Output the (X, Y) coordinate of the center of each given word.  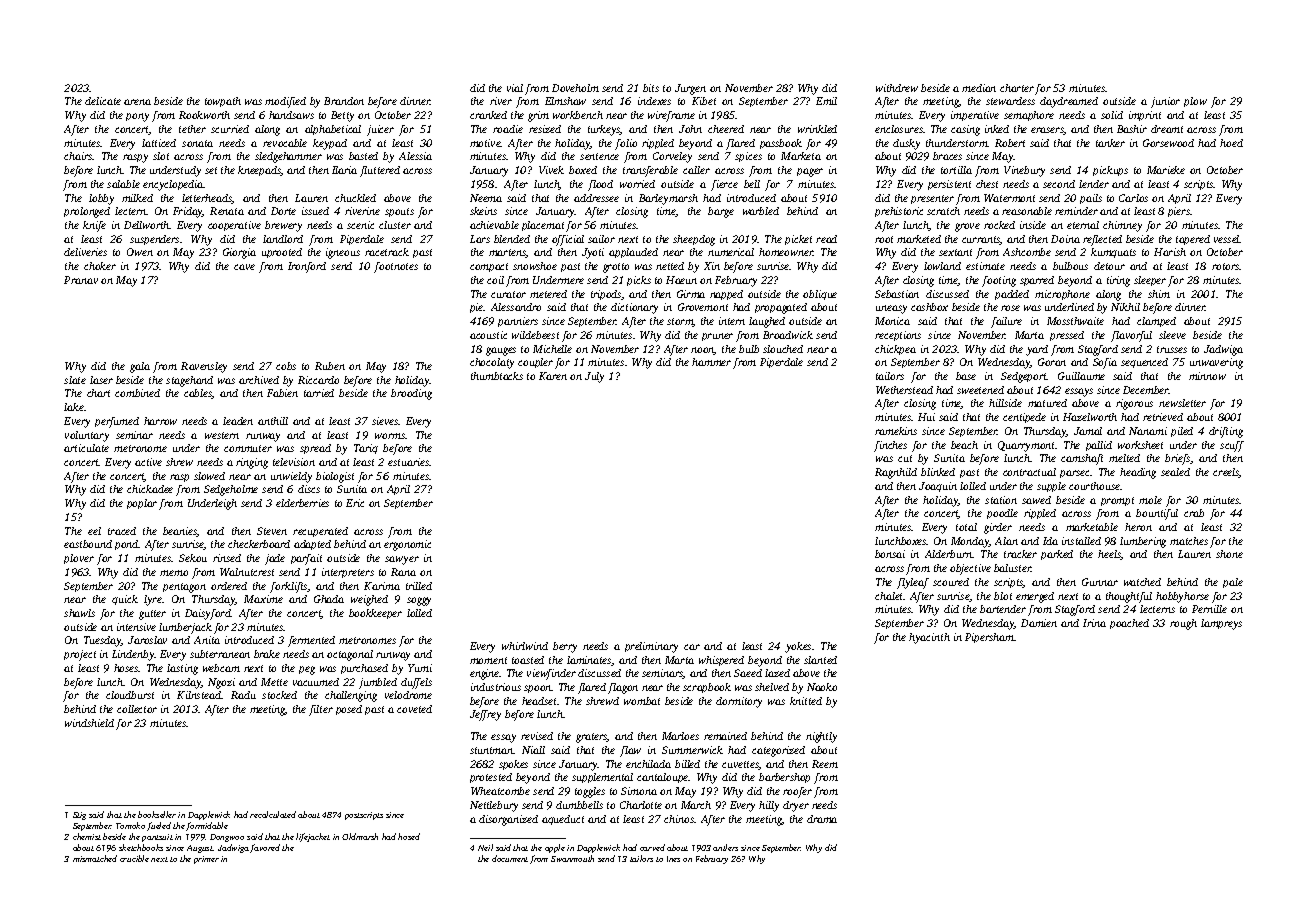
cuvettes (740, 765)
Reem (825, 764)
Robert (1010, 143)
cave (244, 267)
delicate (103, 101)
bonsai (890, 554)
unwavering (1216, 363)
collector (137, 709)
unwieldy (291, 477)
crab (1194, 513)
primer (206, 860)
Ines (673, 859)
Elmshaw (565, 101)
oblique (820, 295)
